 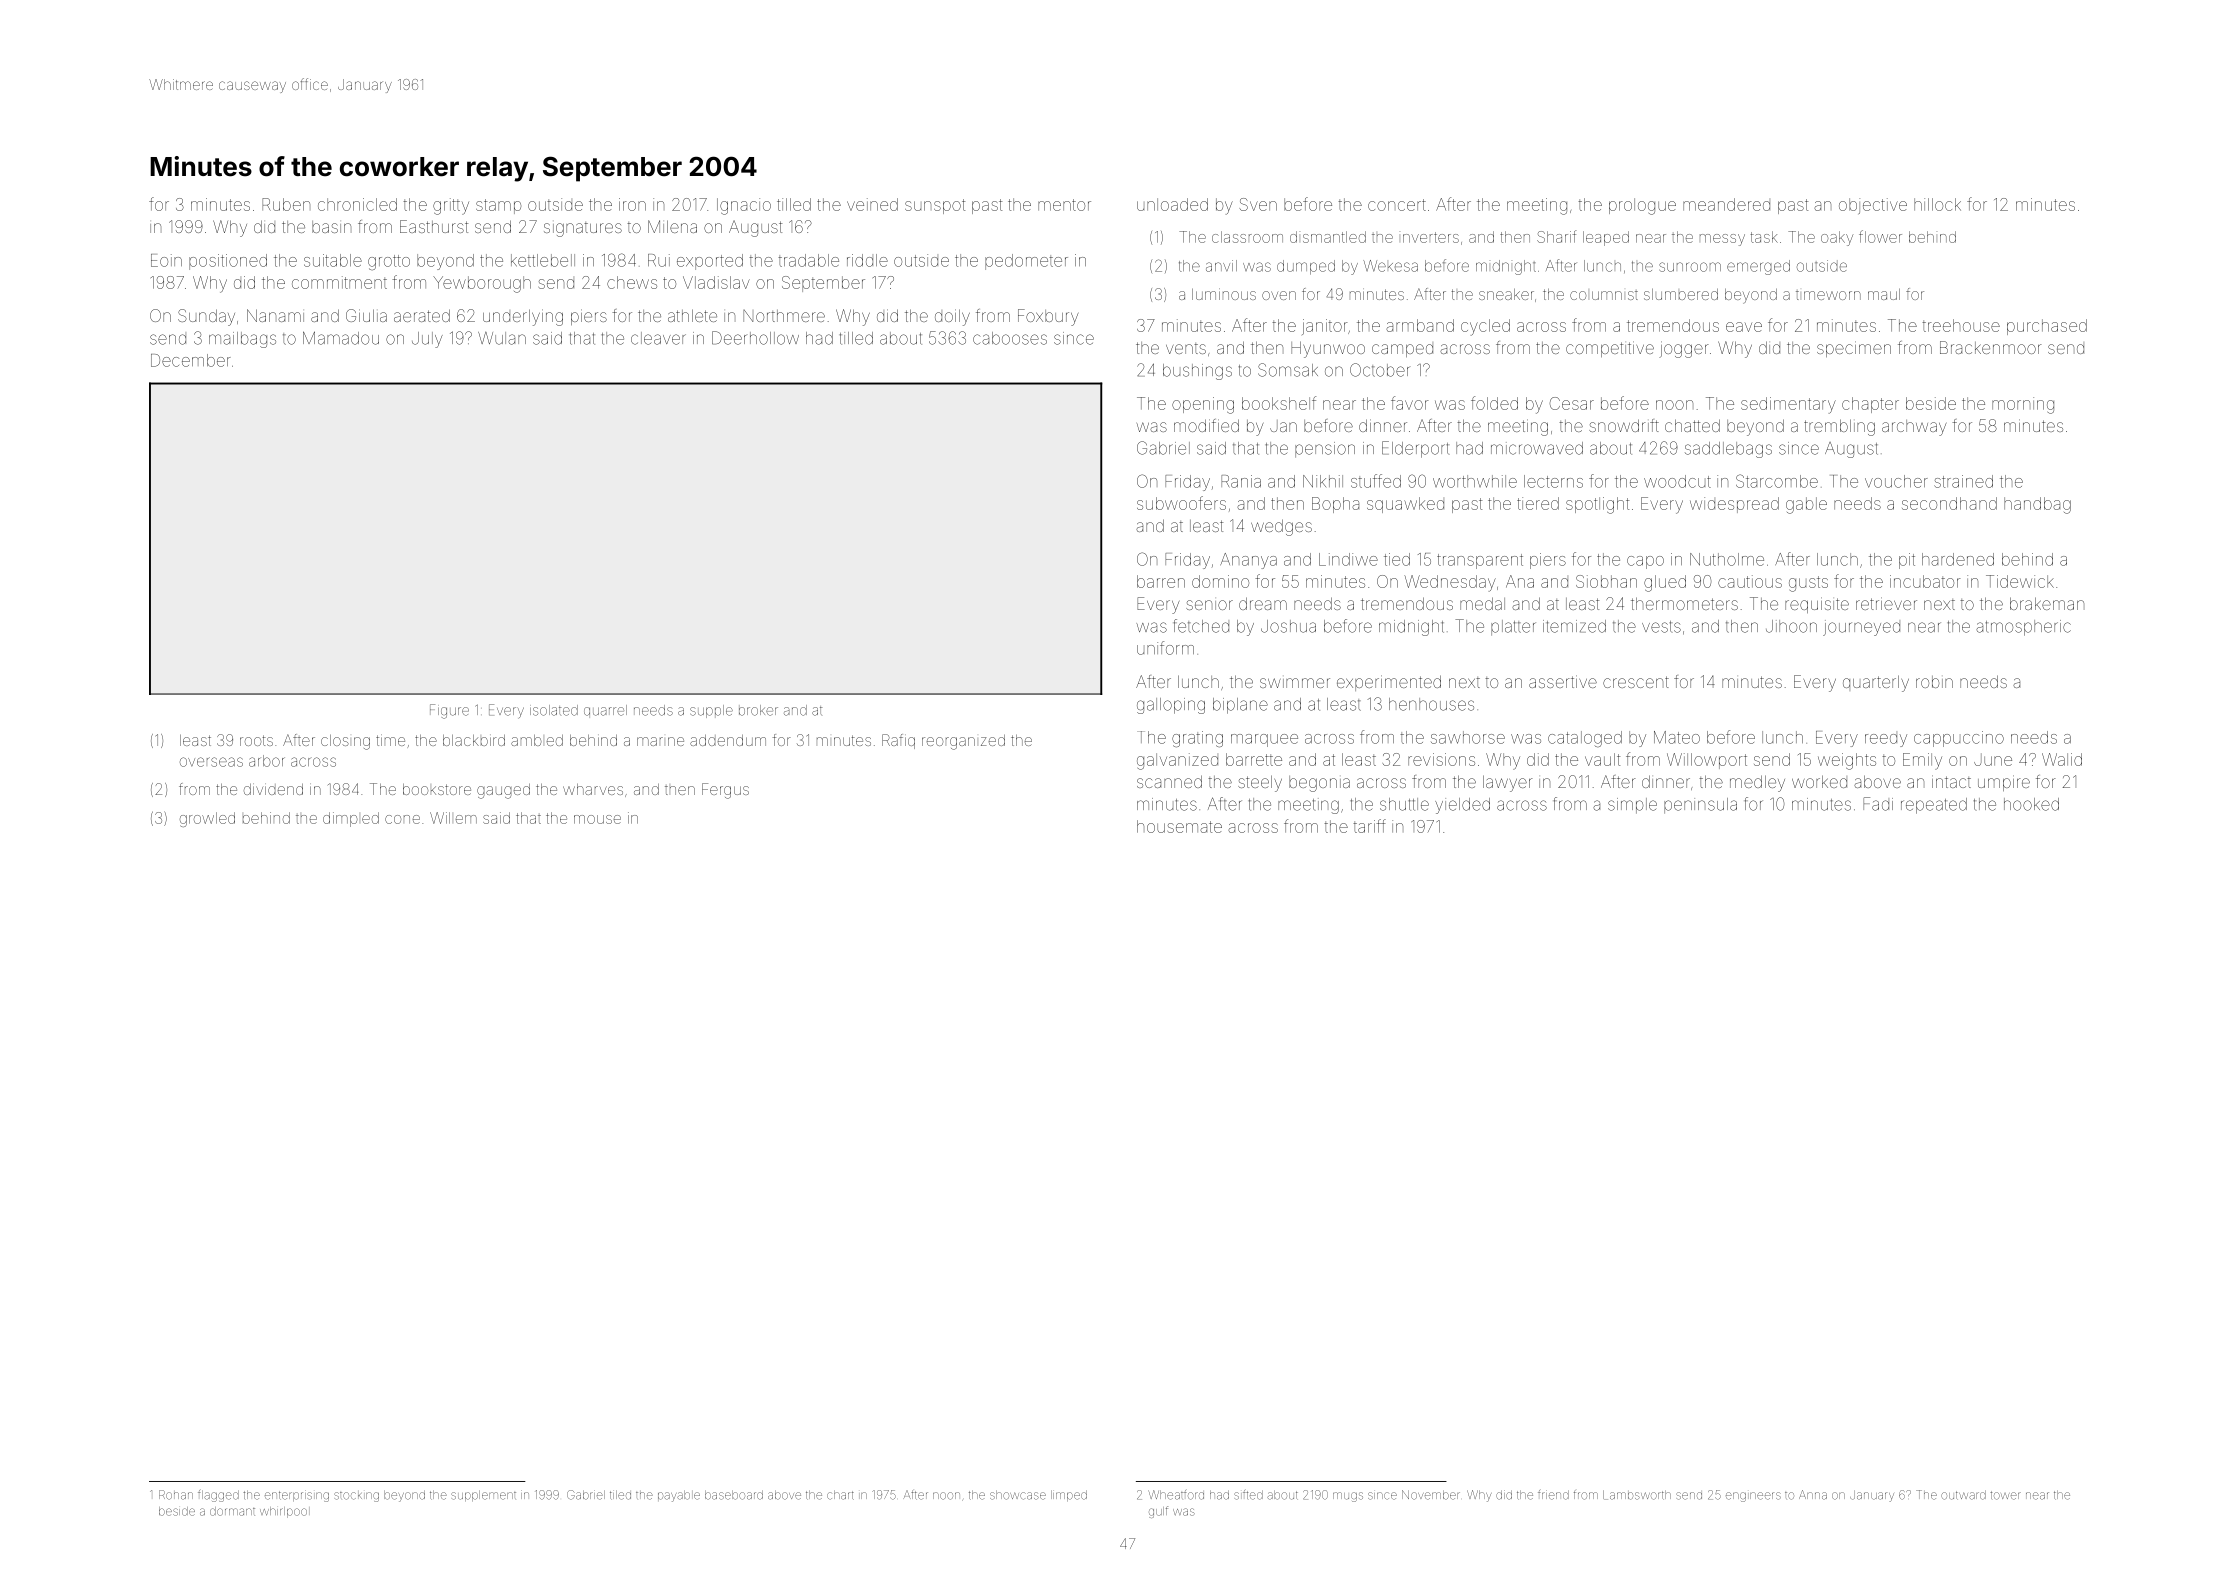 I want to click on housemate, so click(x=1179, y=826).
